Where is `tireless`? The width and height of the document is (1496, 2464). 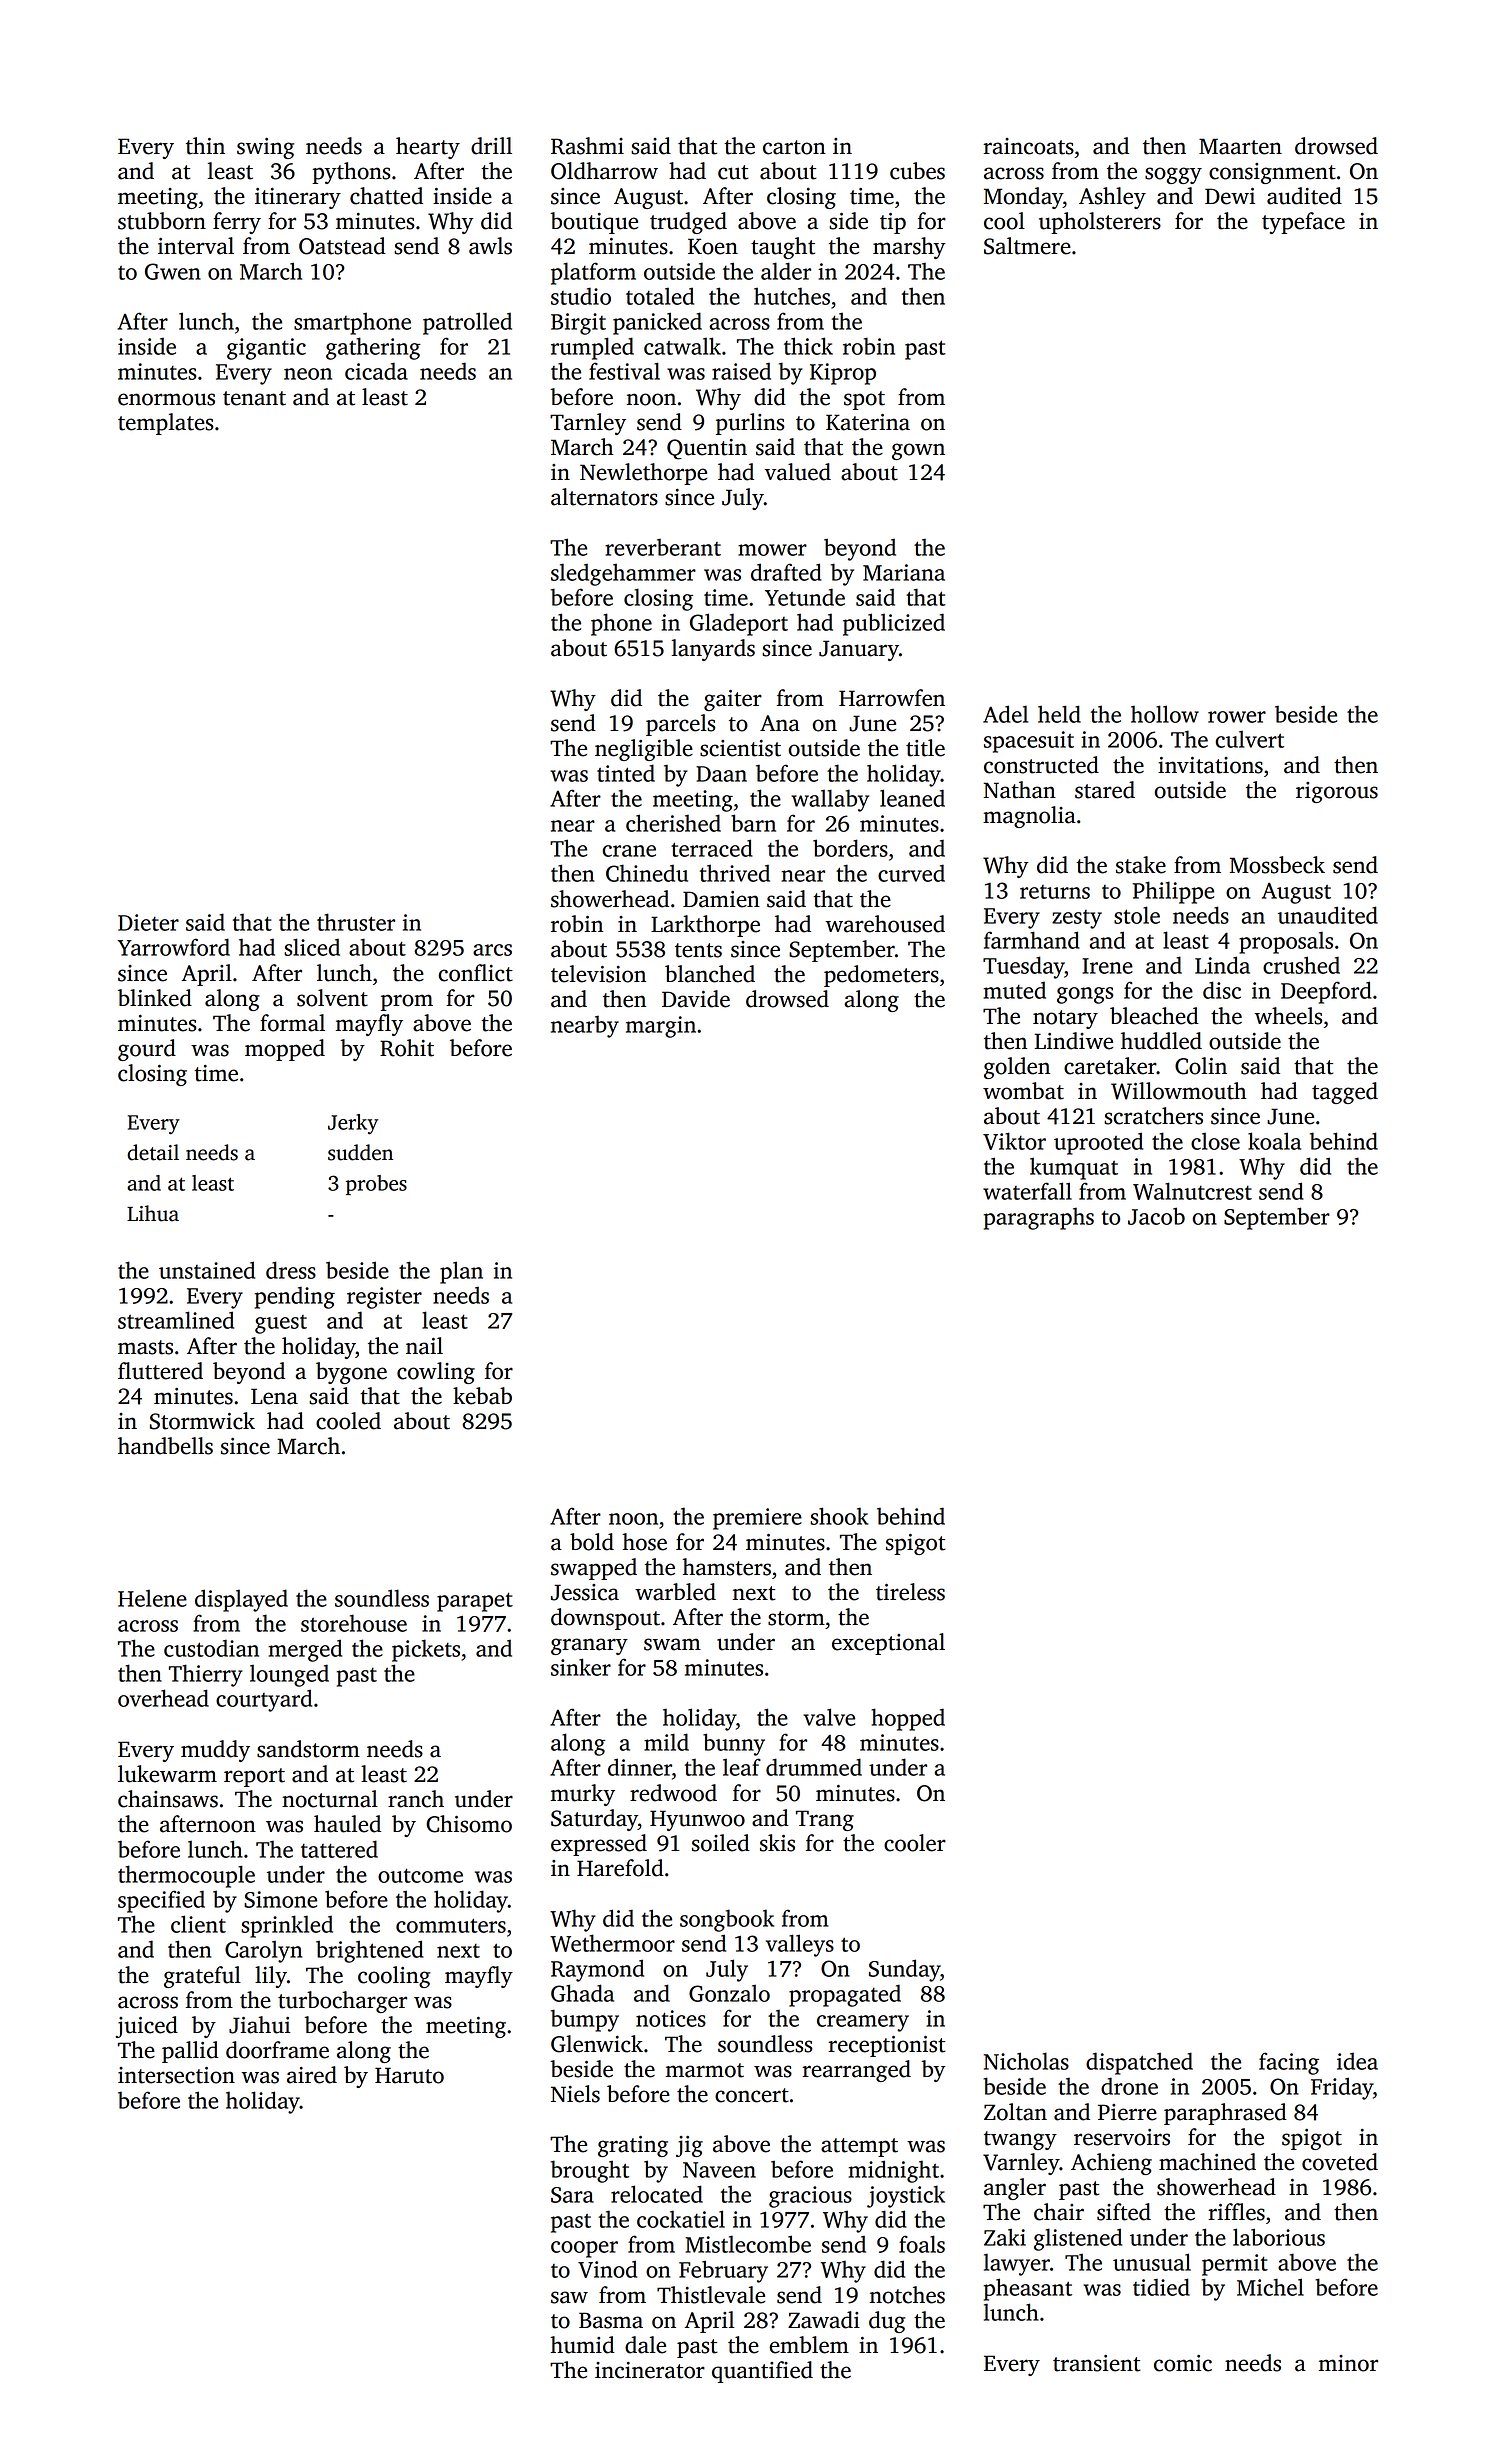
tireless is located at coordinates (910, 1592).
